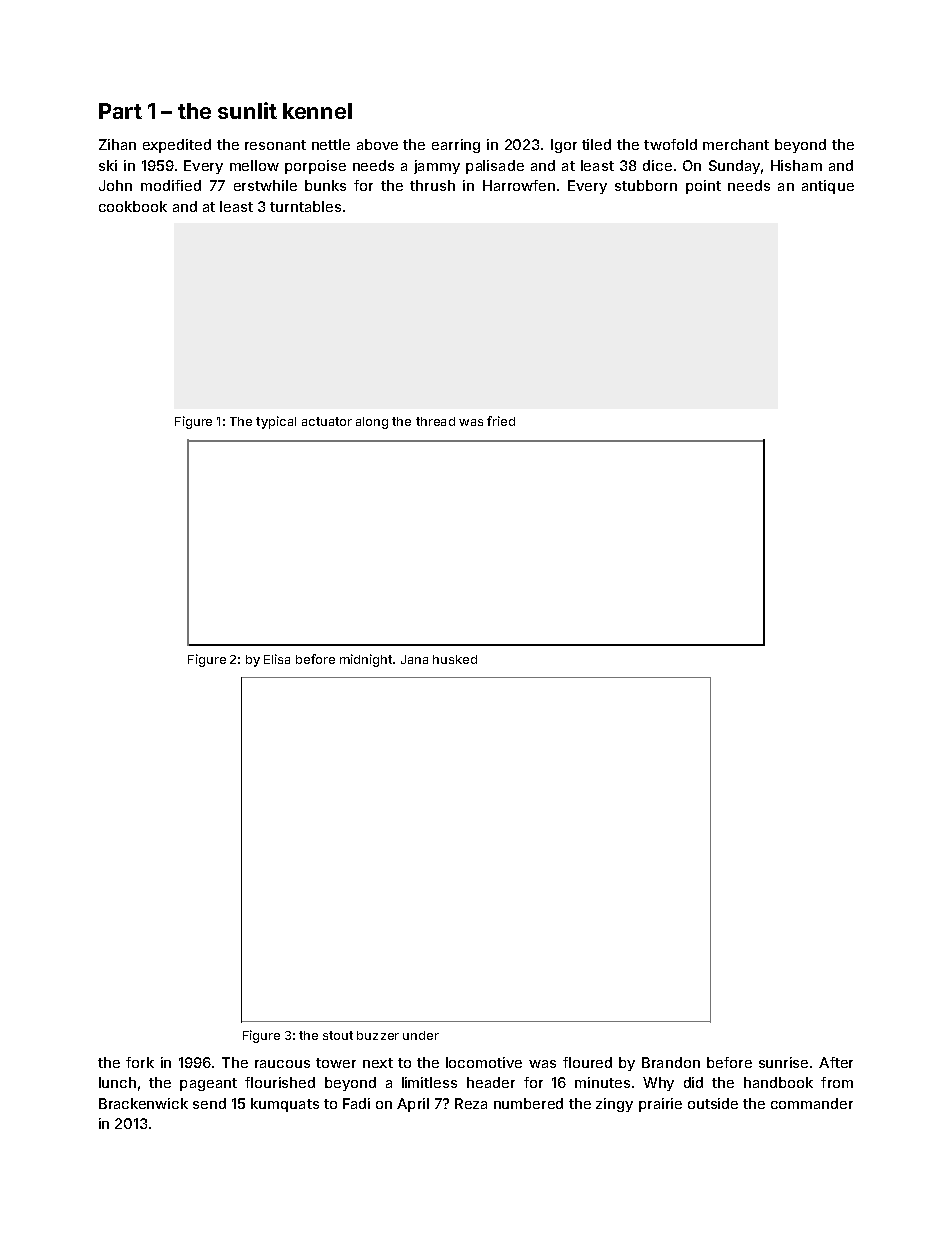  Describe the element at coordinates (435, 421) in the document. I see `thread` at that location.
